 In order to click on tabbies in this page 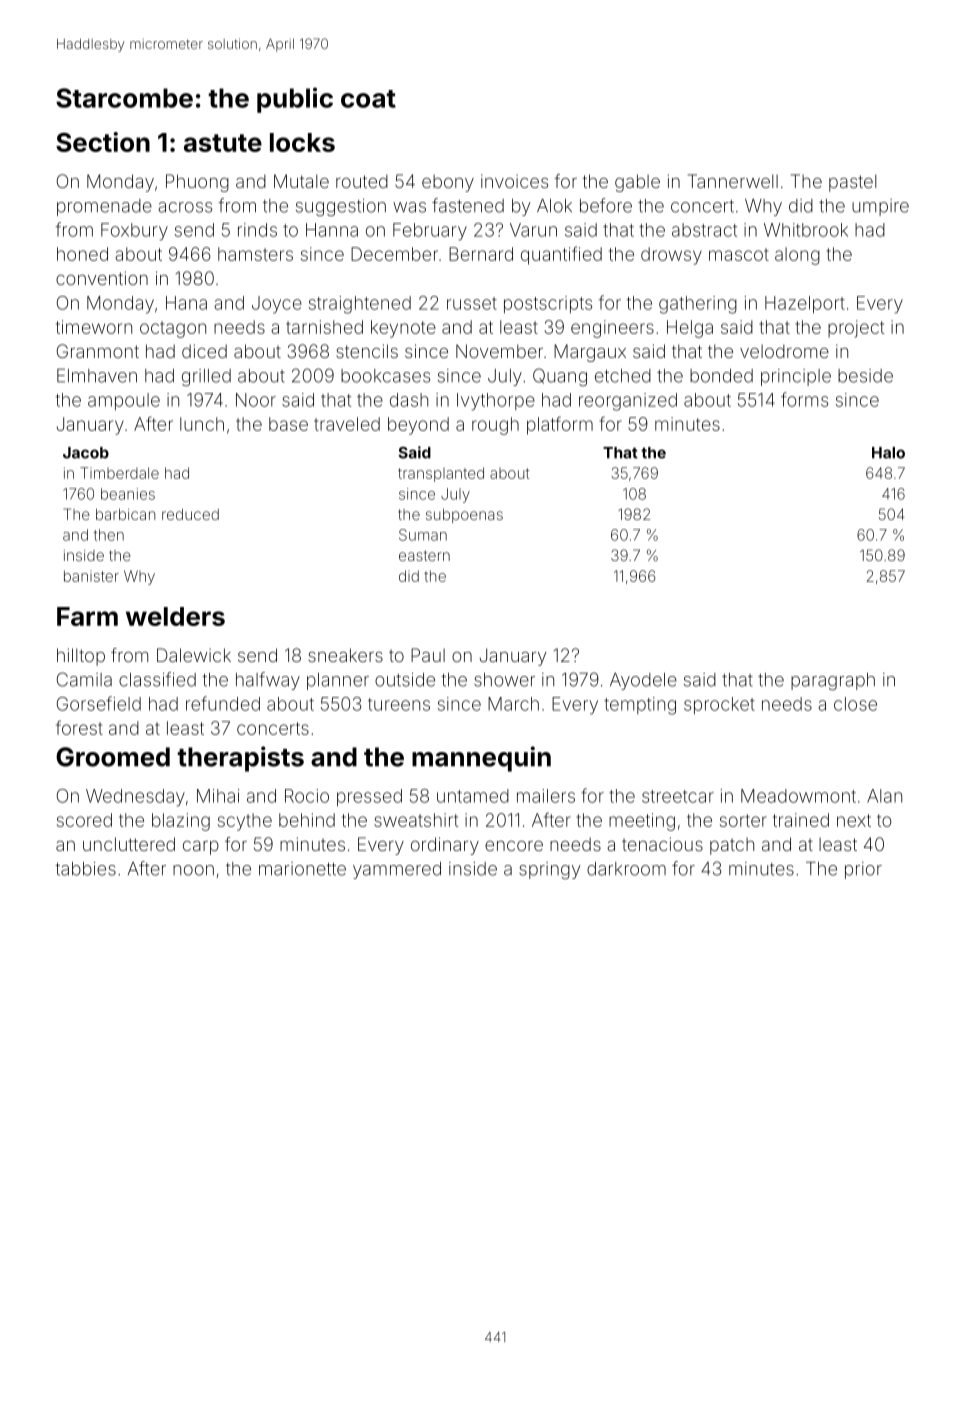, I will do `click(85, 869)`.
